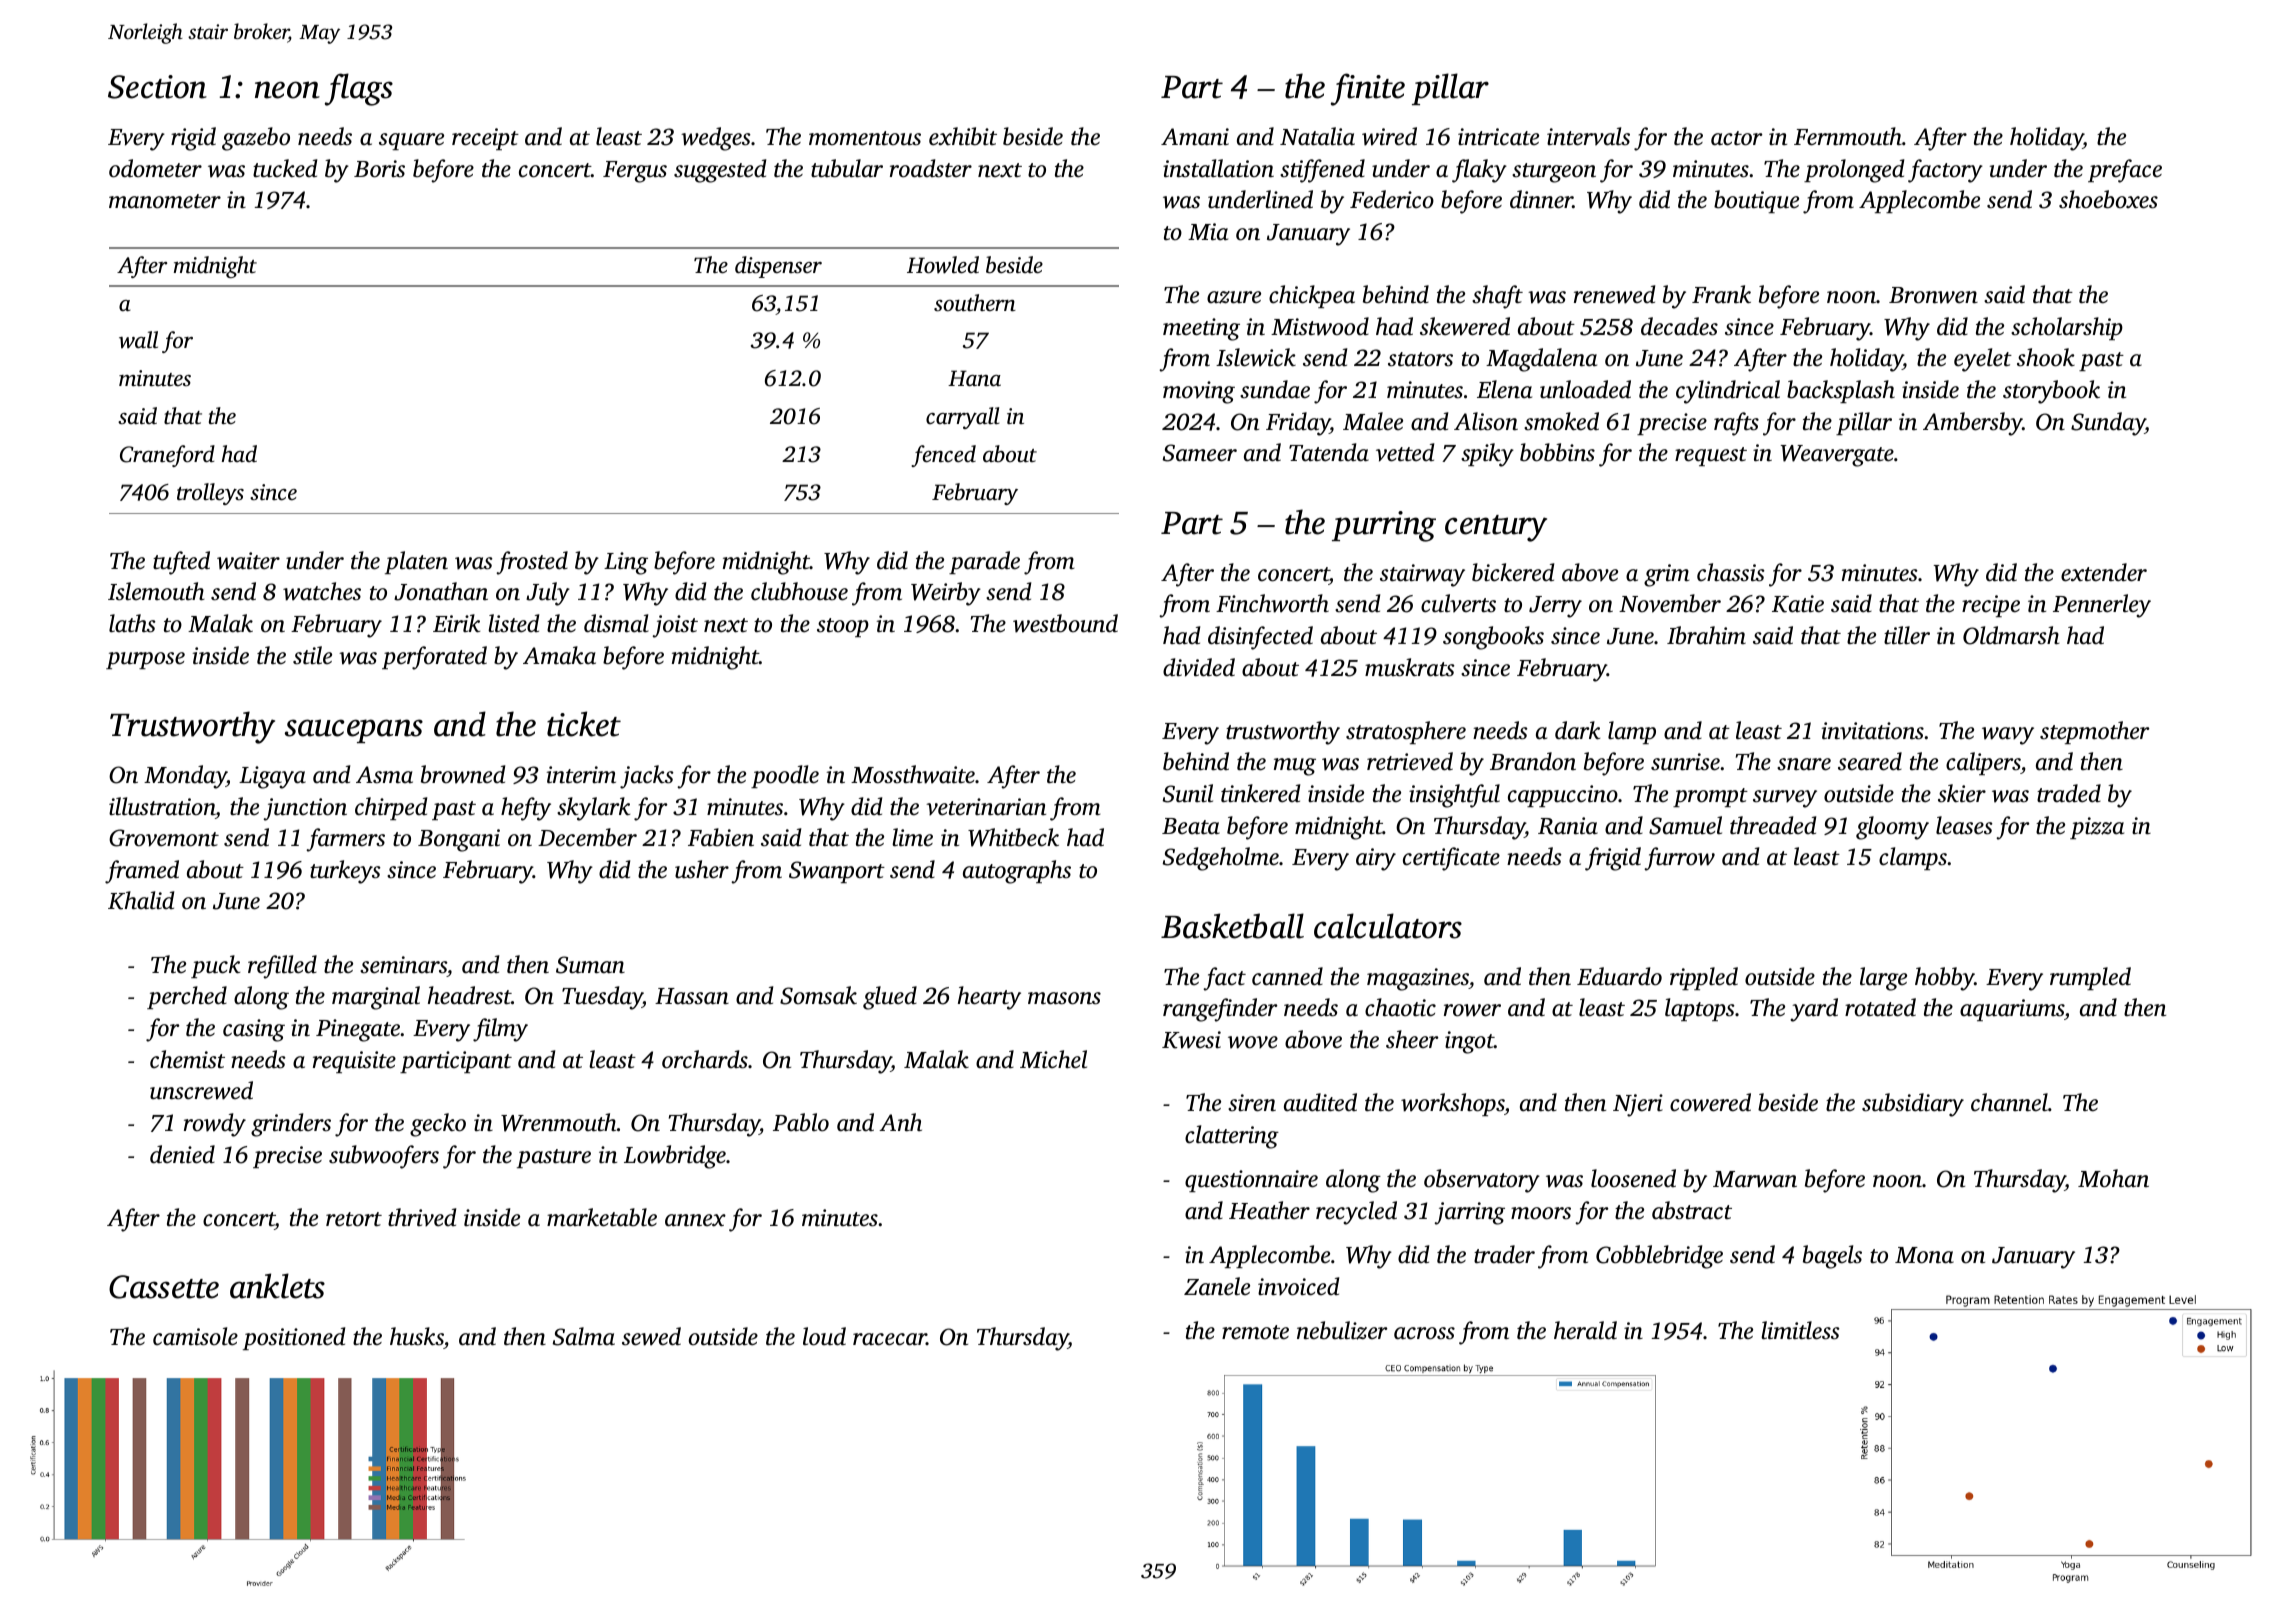 This screenshot has height=1614, width=2282. What do you see at coordinates (1756, 201) in the screenshot?
I see `boutique` at bounding box center [1756, 201].
